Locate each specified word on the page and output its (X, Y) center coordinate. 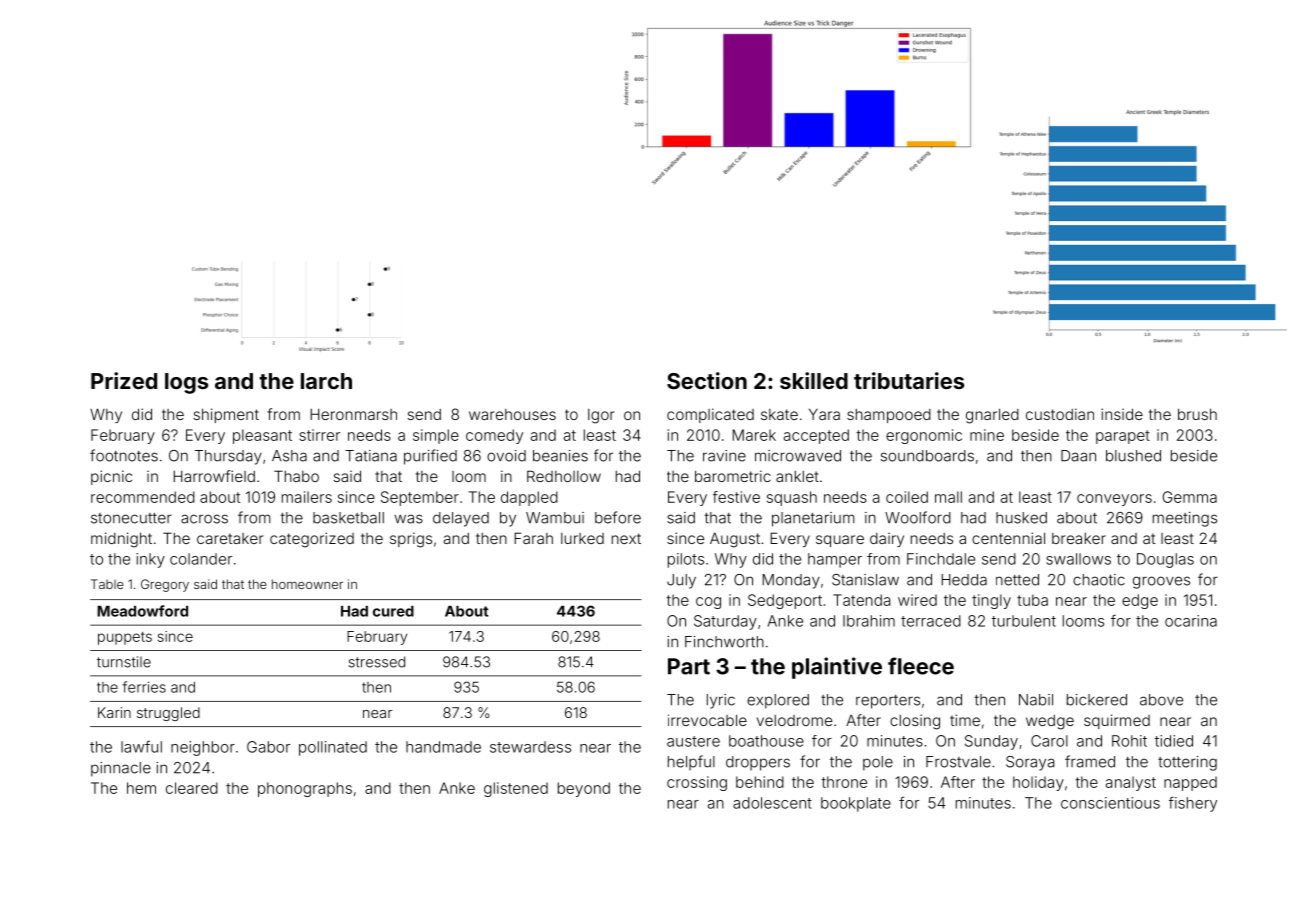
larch (326, 381)
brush (1197, 414)
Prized (124, 380)
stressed (377, 662)
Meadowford (142, 611)
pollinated (333, 748)
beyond (584, 789)
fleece (921, 666)
